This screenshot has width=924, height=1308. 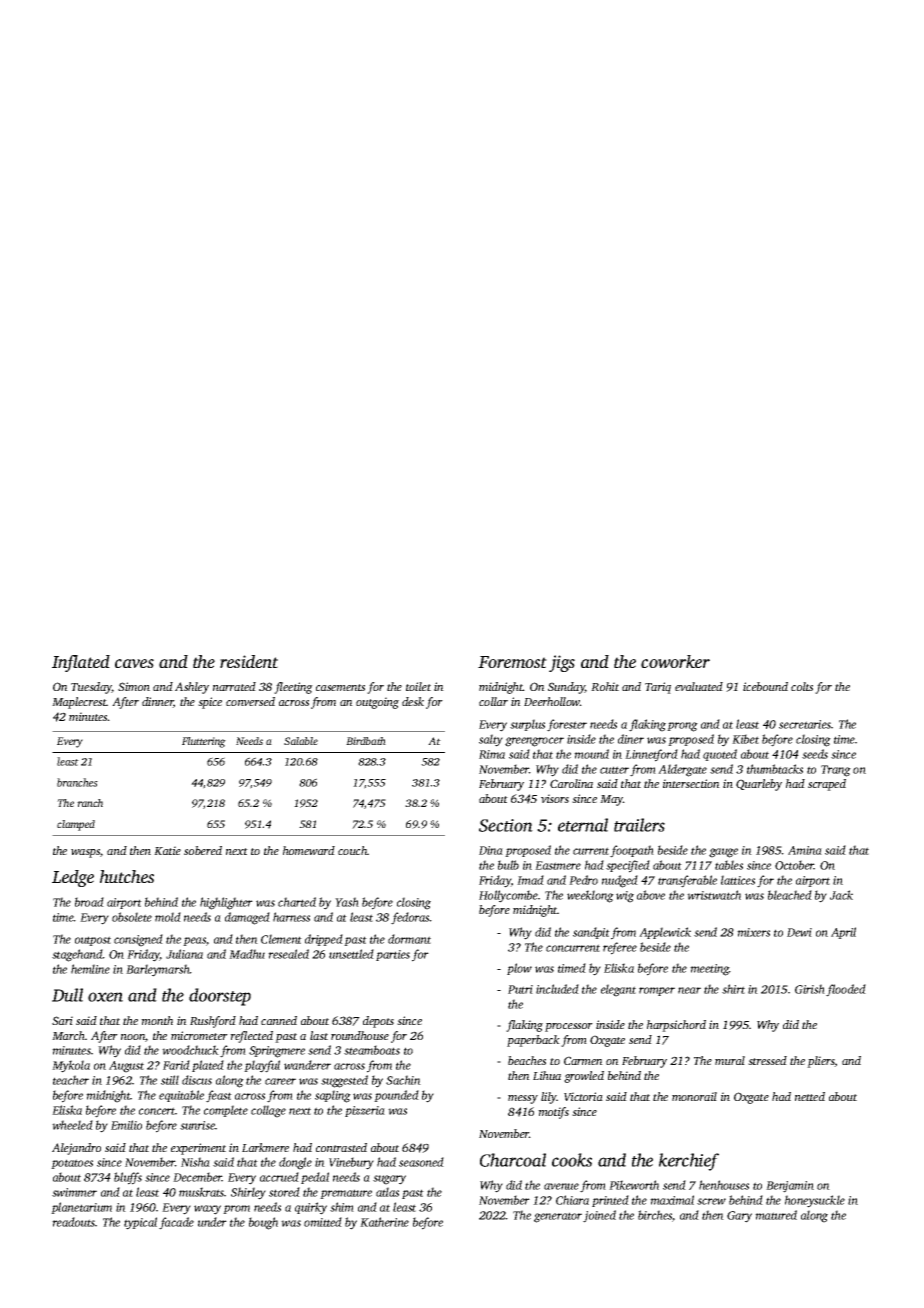 What do you see at coordinates (249, 661) in the screenshot?
I see `resident` at bounding box center [249, 661].
